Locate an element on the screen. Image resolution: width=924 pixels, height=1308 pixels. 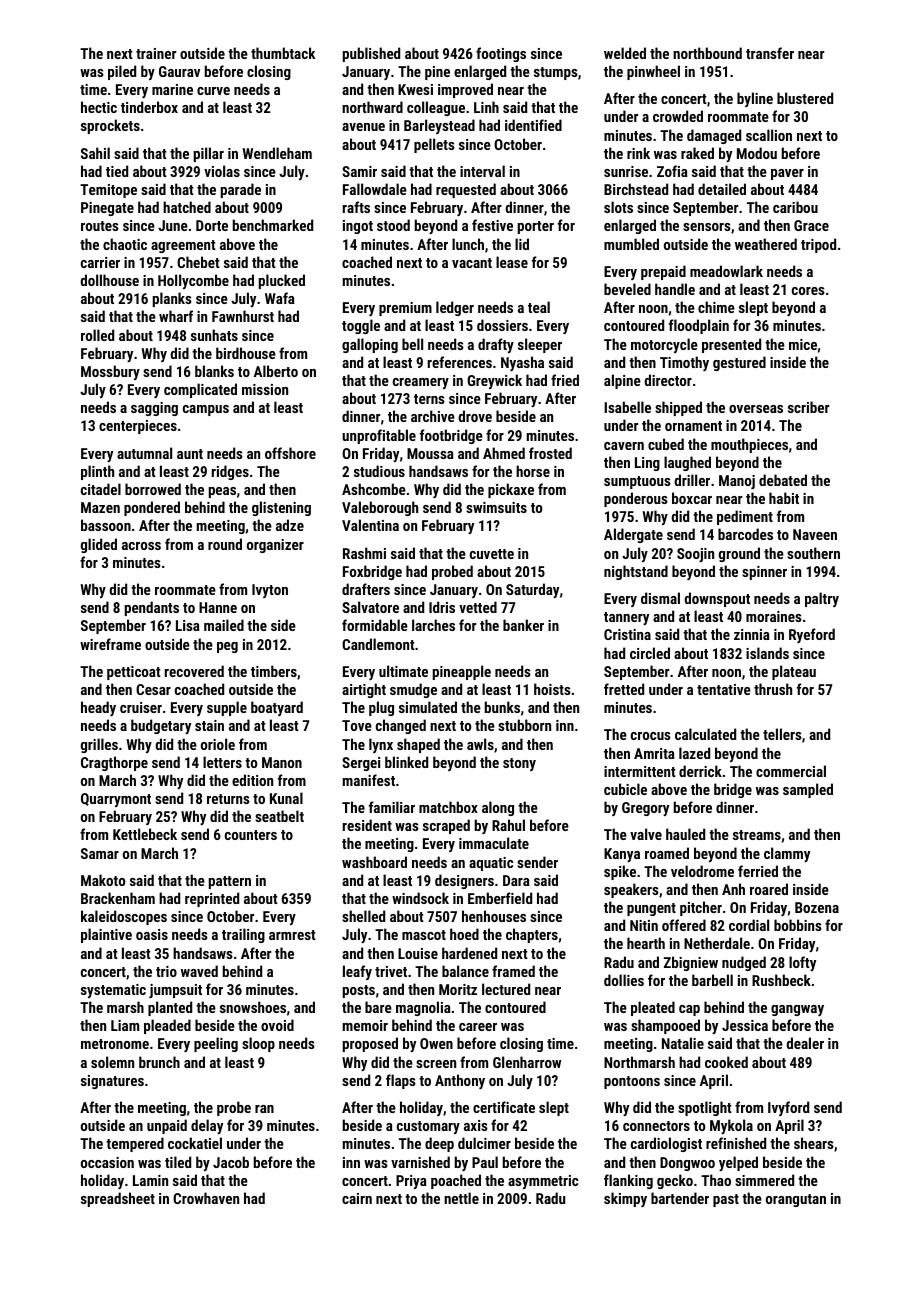
blustered is located at coordinates (805, 98).
